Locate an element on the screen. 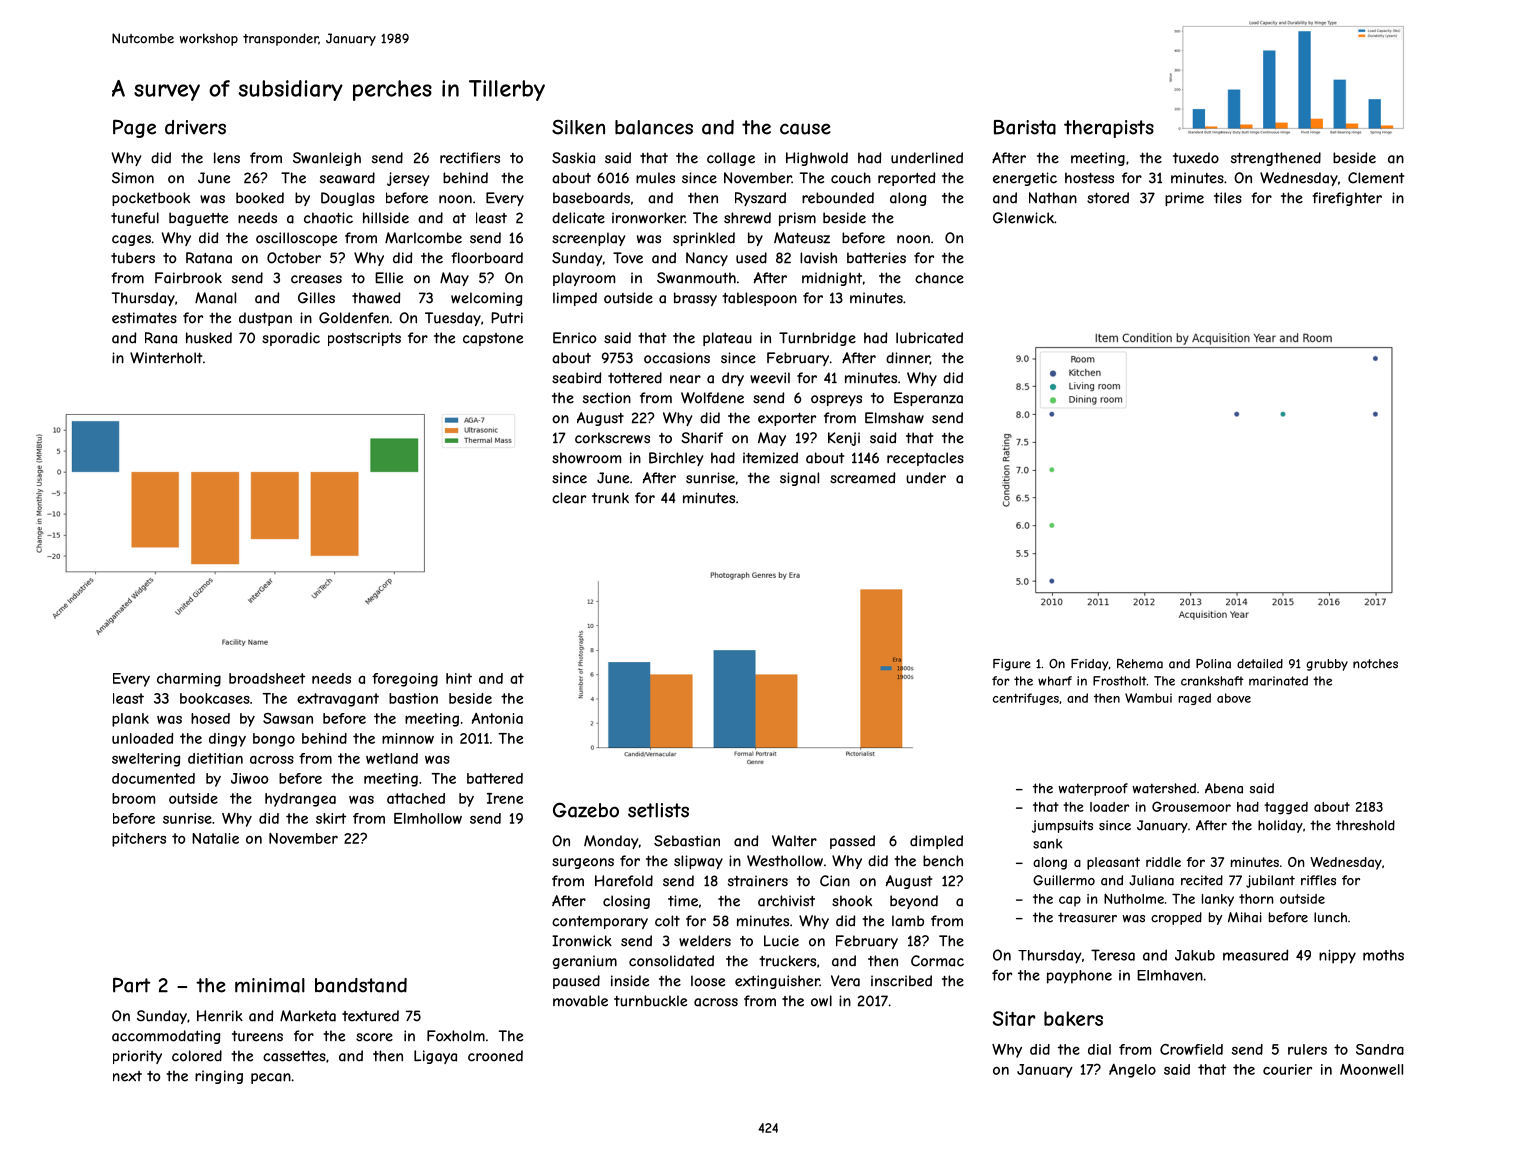 This screenshot has width=1516, height=1171. plateau is located at coordinates (727, 339).
